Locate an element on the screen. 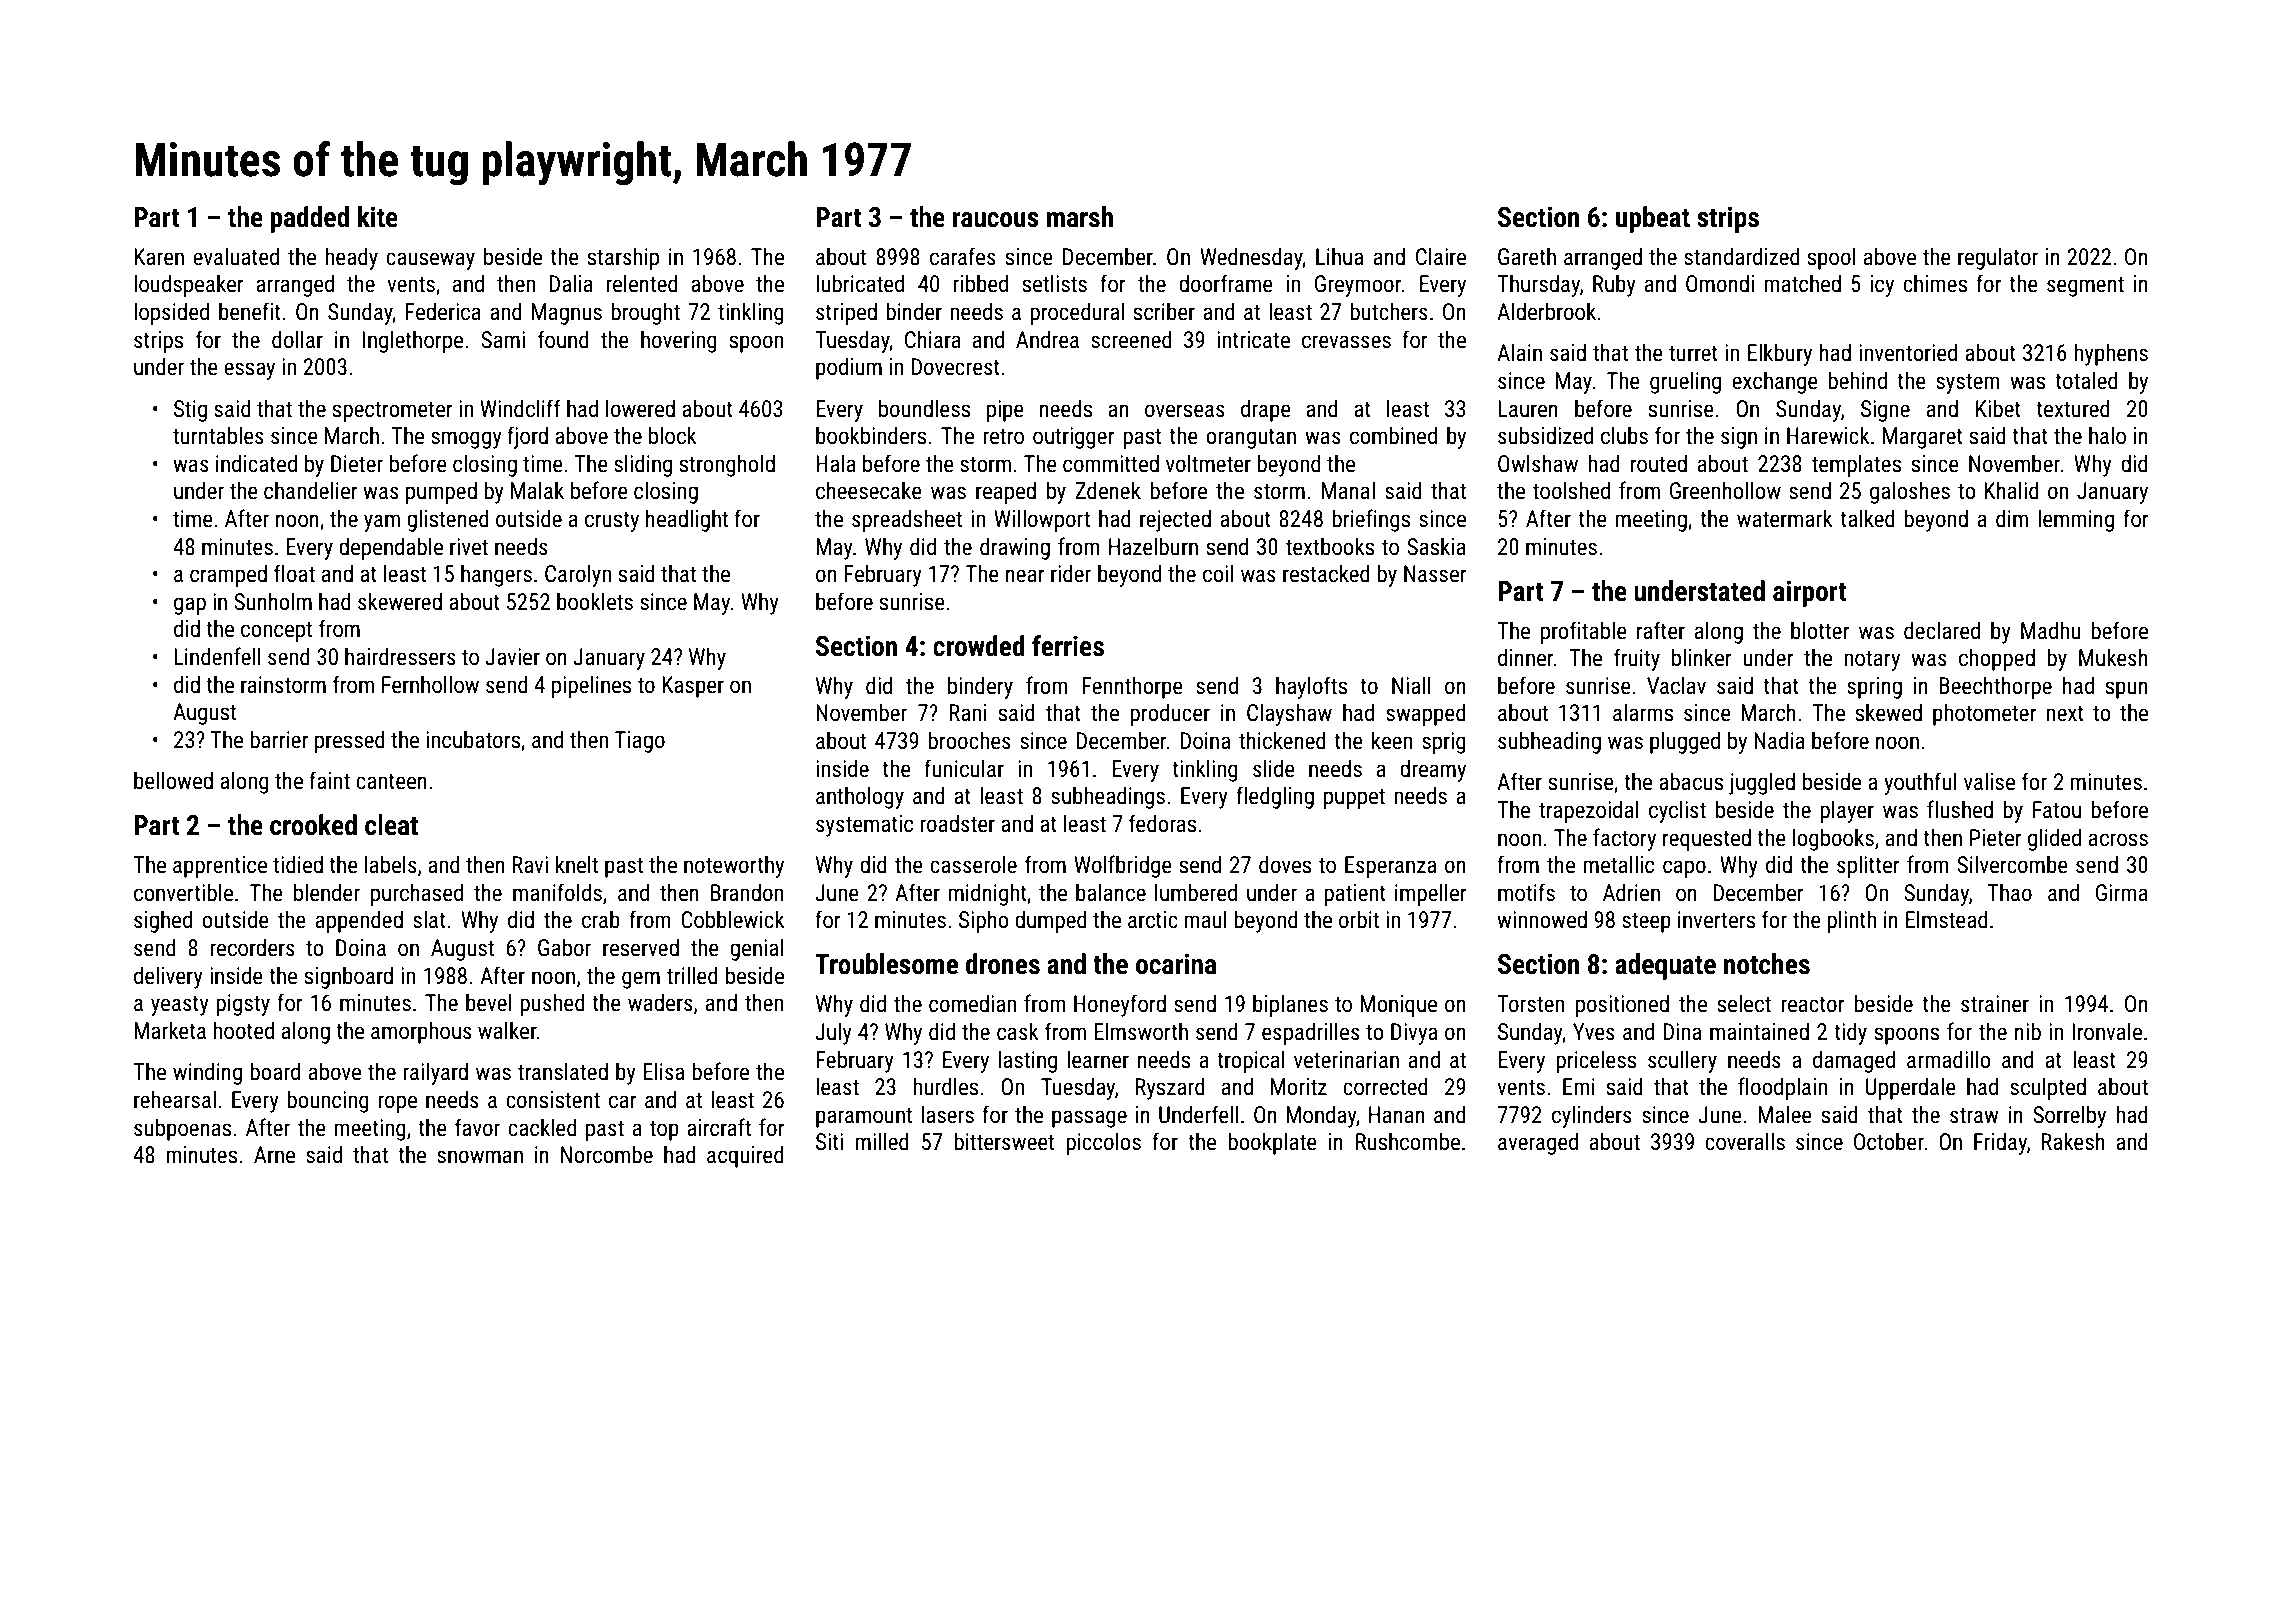 The width and height of the screenshot is (2282, 1614). Kasper is located at coordinates (693, 687).
